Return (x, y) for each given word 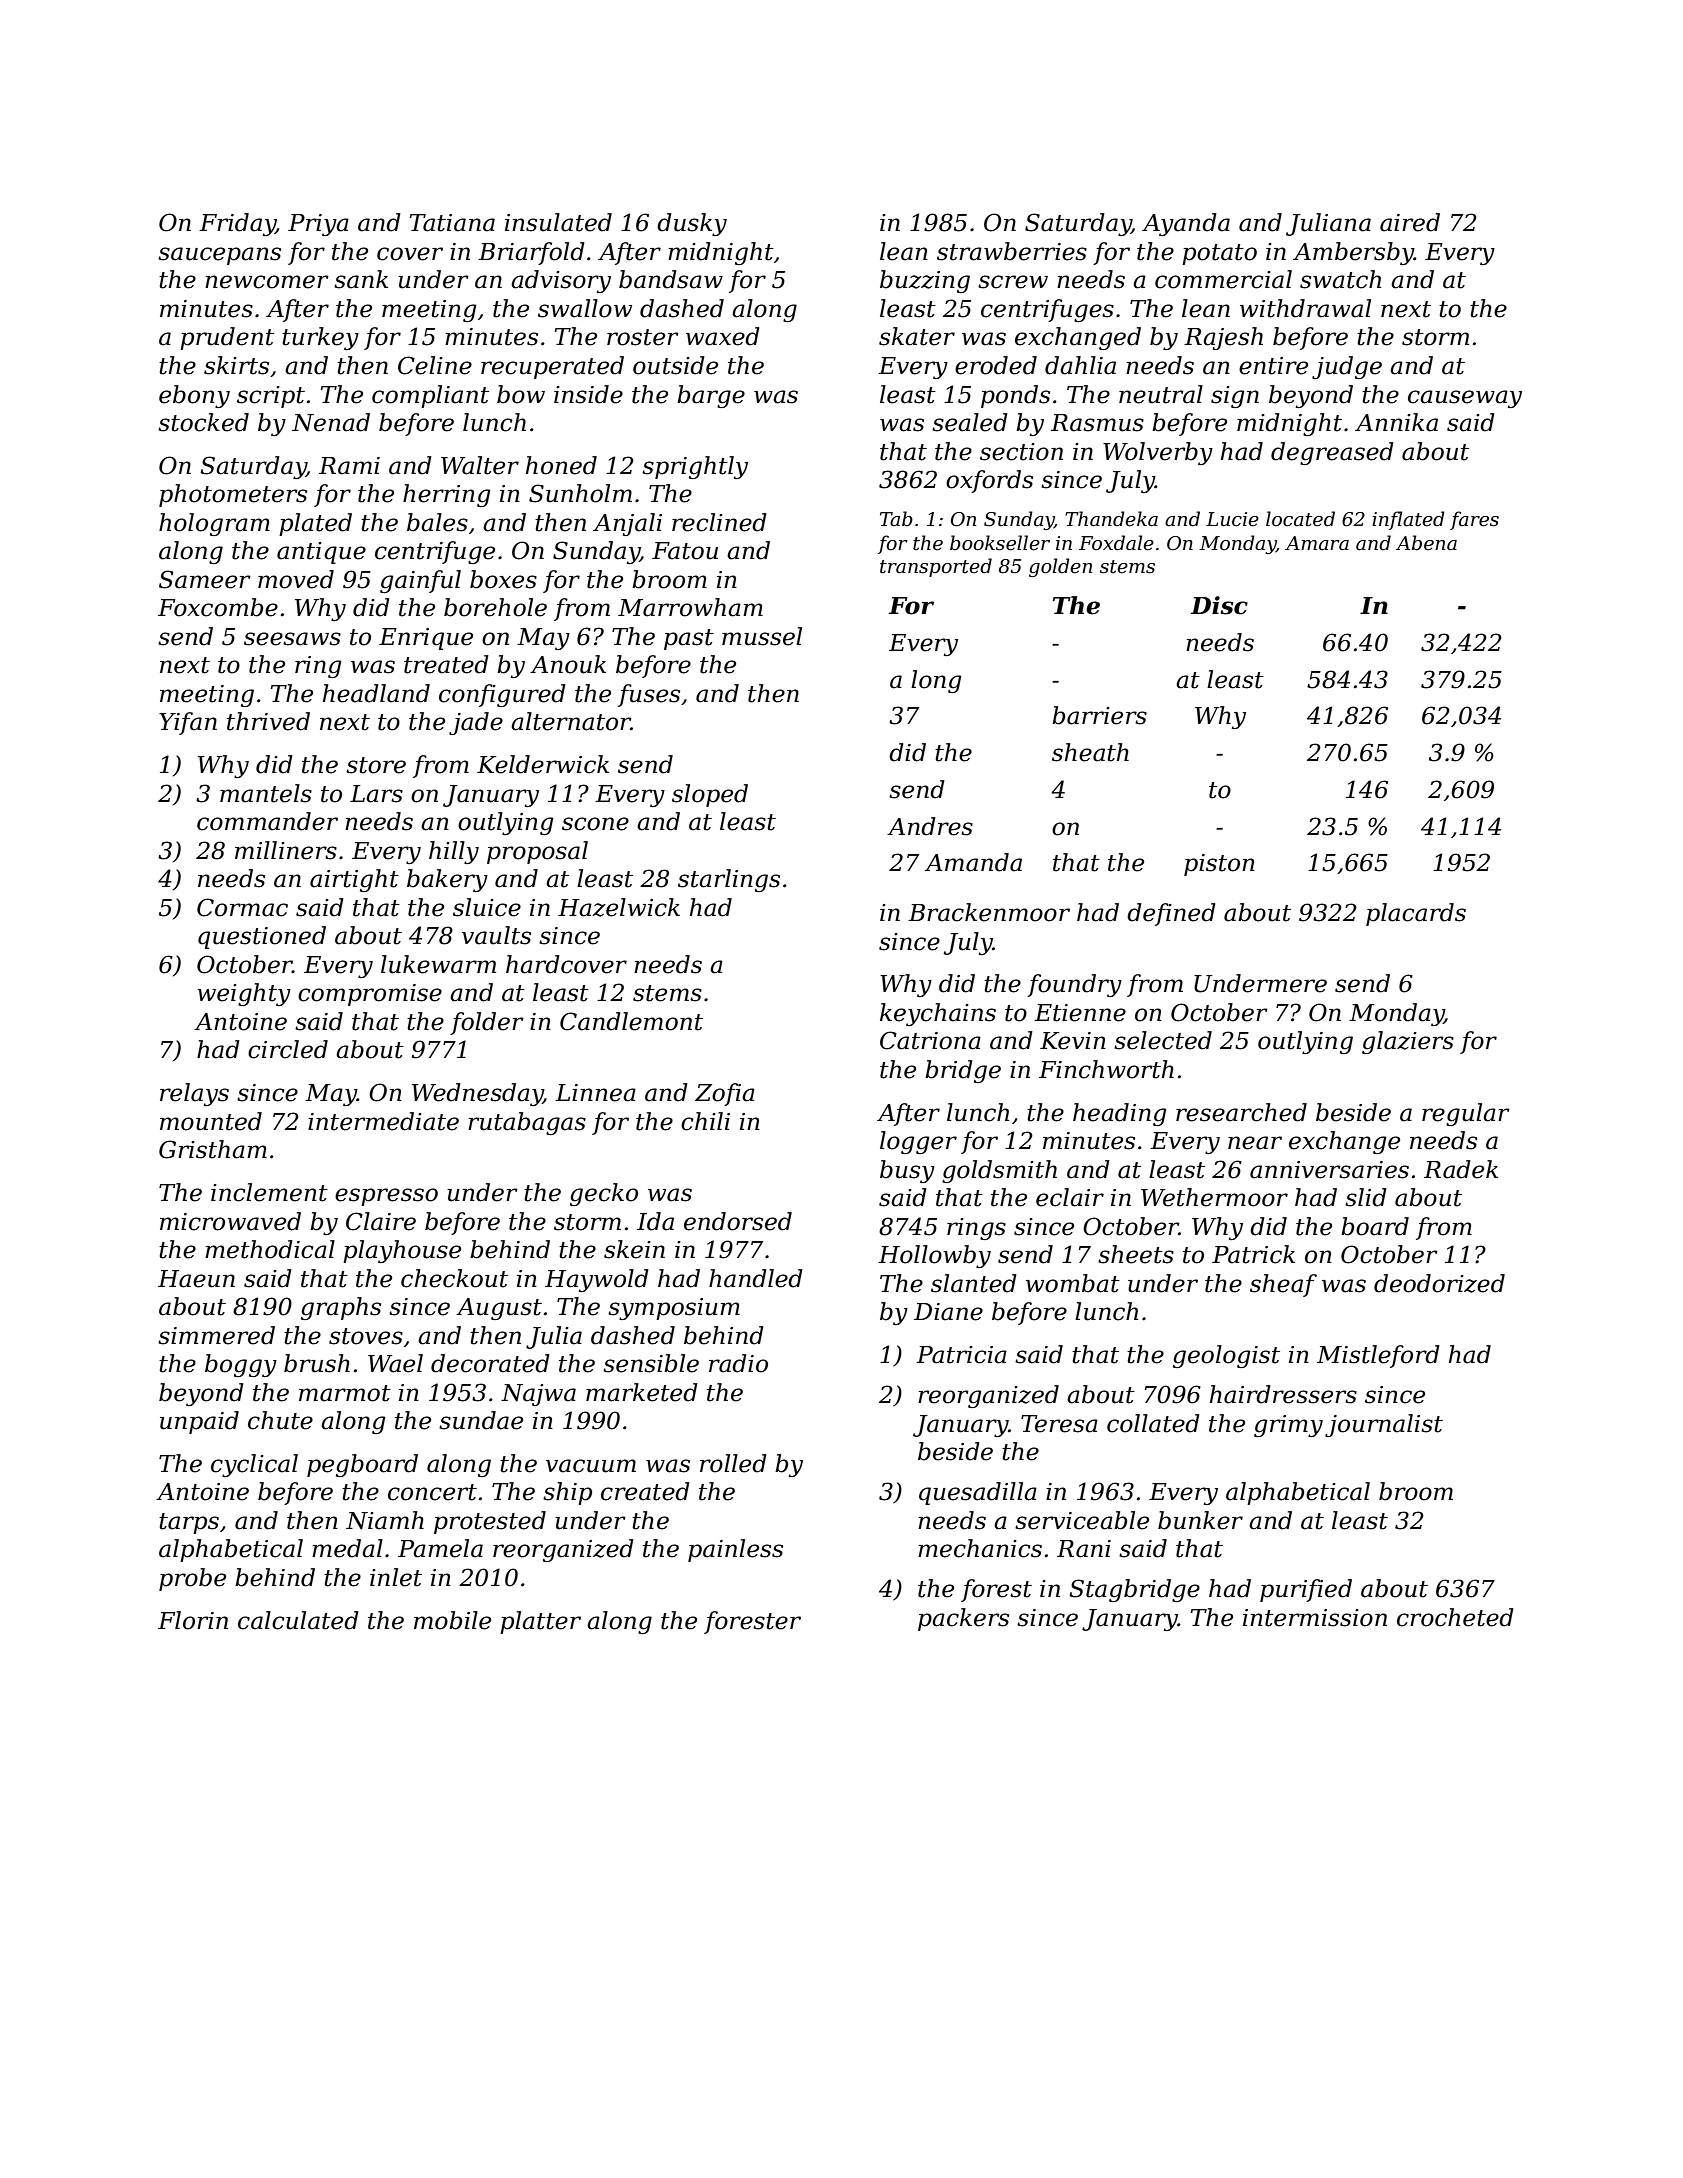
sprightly (695, 467)
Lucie (1232, 519)
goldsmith (999, 1171)
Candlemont (631, 1021)
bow (521, 394)
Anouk (568, 664)
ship (567, 1493)
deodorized (1439, 1283)
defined (1171, 914)
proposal (537, 852)
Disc (1219, 605)
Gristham (213, 1149)
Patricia (961, 1355)
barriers (1099, 715)
